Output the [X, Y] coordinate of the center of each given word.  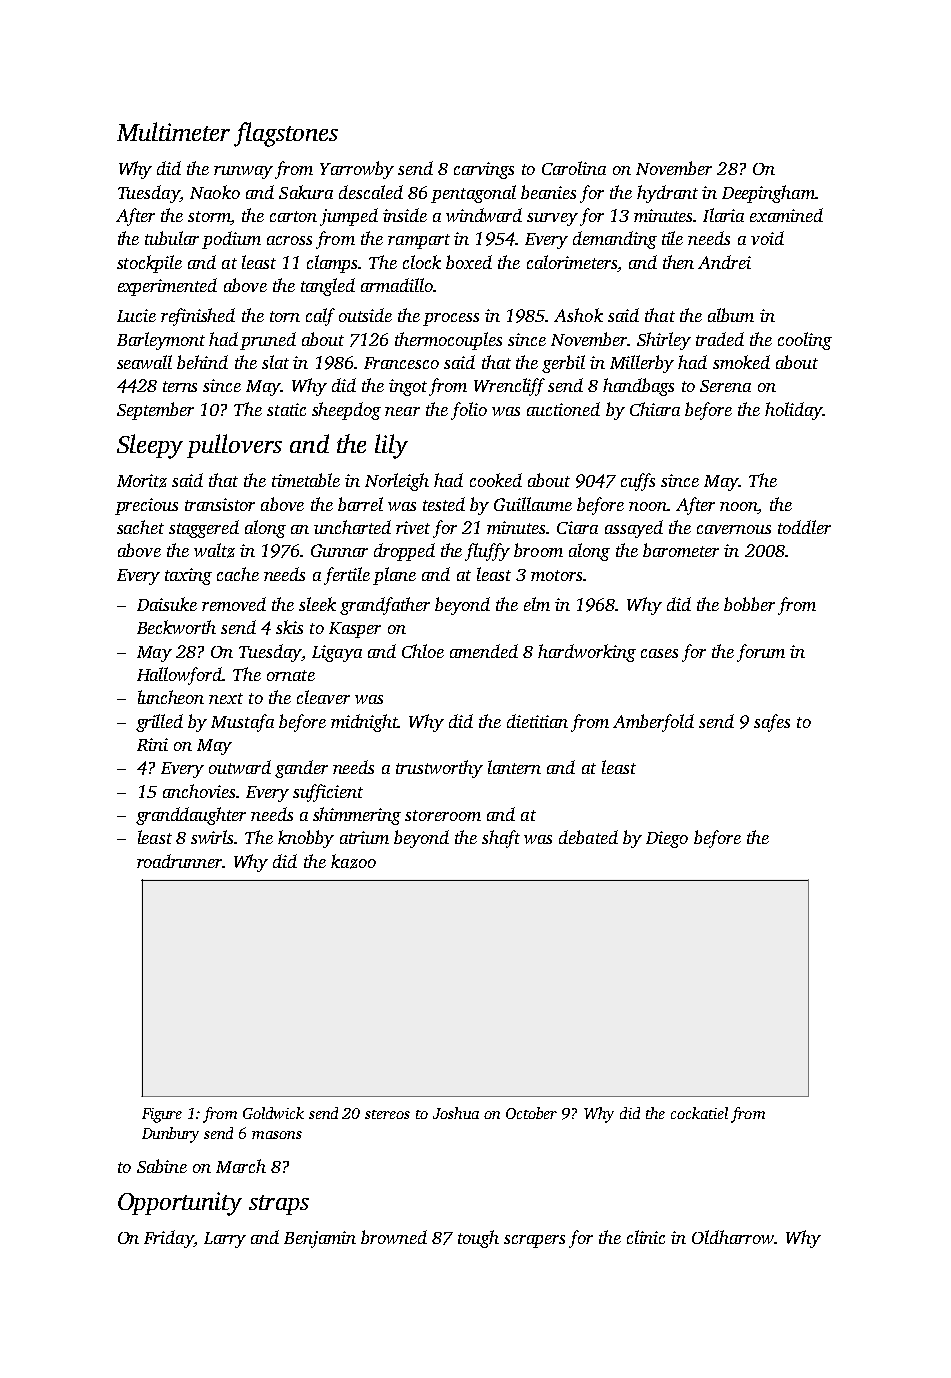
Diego [667, 839]
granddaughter [191, 816]
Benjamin [320, 1239]
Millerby [642, 364]
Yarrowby [357, 170]
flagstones [286, 134]
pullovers [234, 446]
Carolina [574, 168]
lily [391, 446]
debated [588, 837]
